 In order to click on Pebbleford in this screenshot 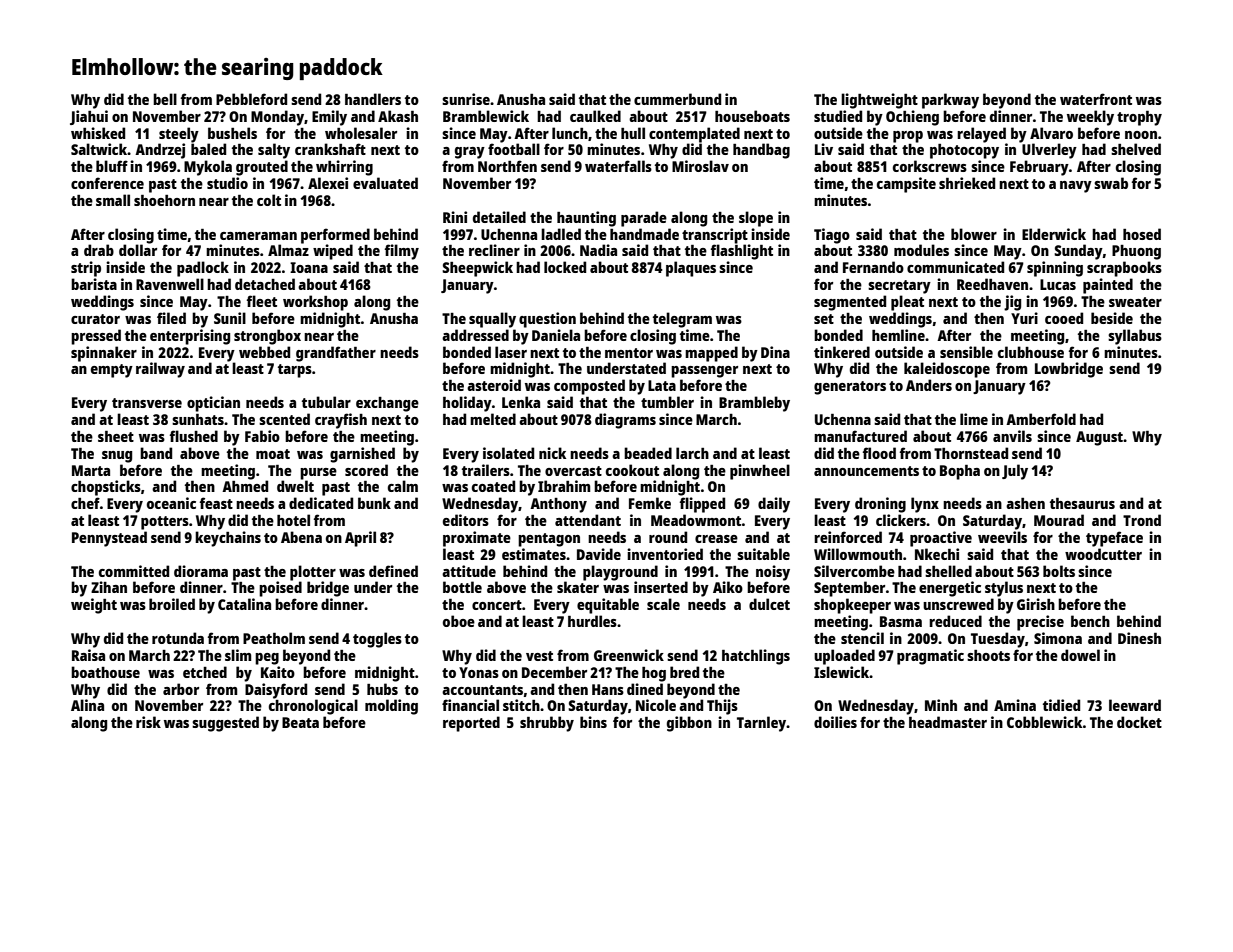, I will do `click(251, 99)`.
